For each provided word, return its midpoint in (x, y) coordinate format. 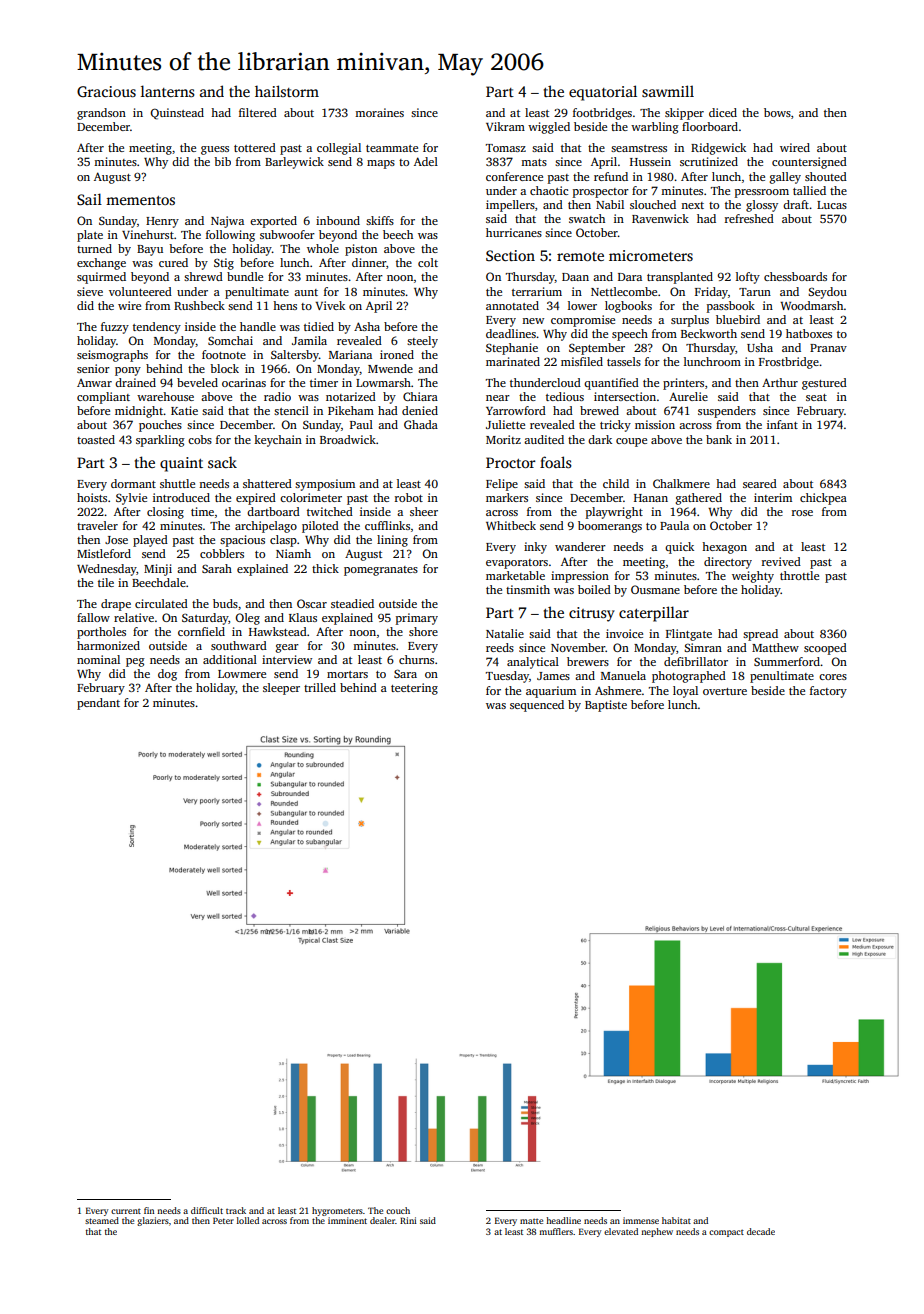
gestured (824, 384)
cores (833, 677)
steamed (102, 1220)
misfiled (582, 361)
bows (777, 112)
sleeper (281, 689)
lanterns (168, 91)
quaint (181, 464)
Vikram (505, 126)
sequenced (537, 706)
